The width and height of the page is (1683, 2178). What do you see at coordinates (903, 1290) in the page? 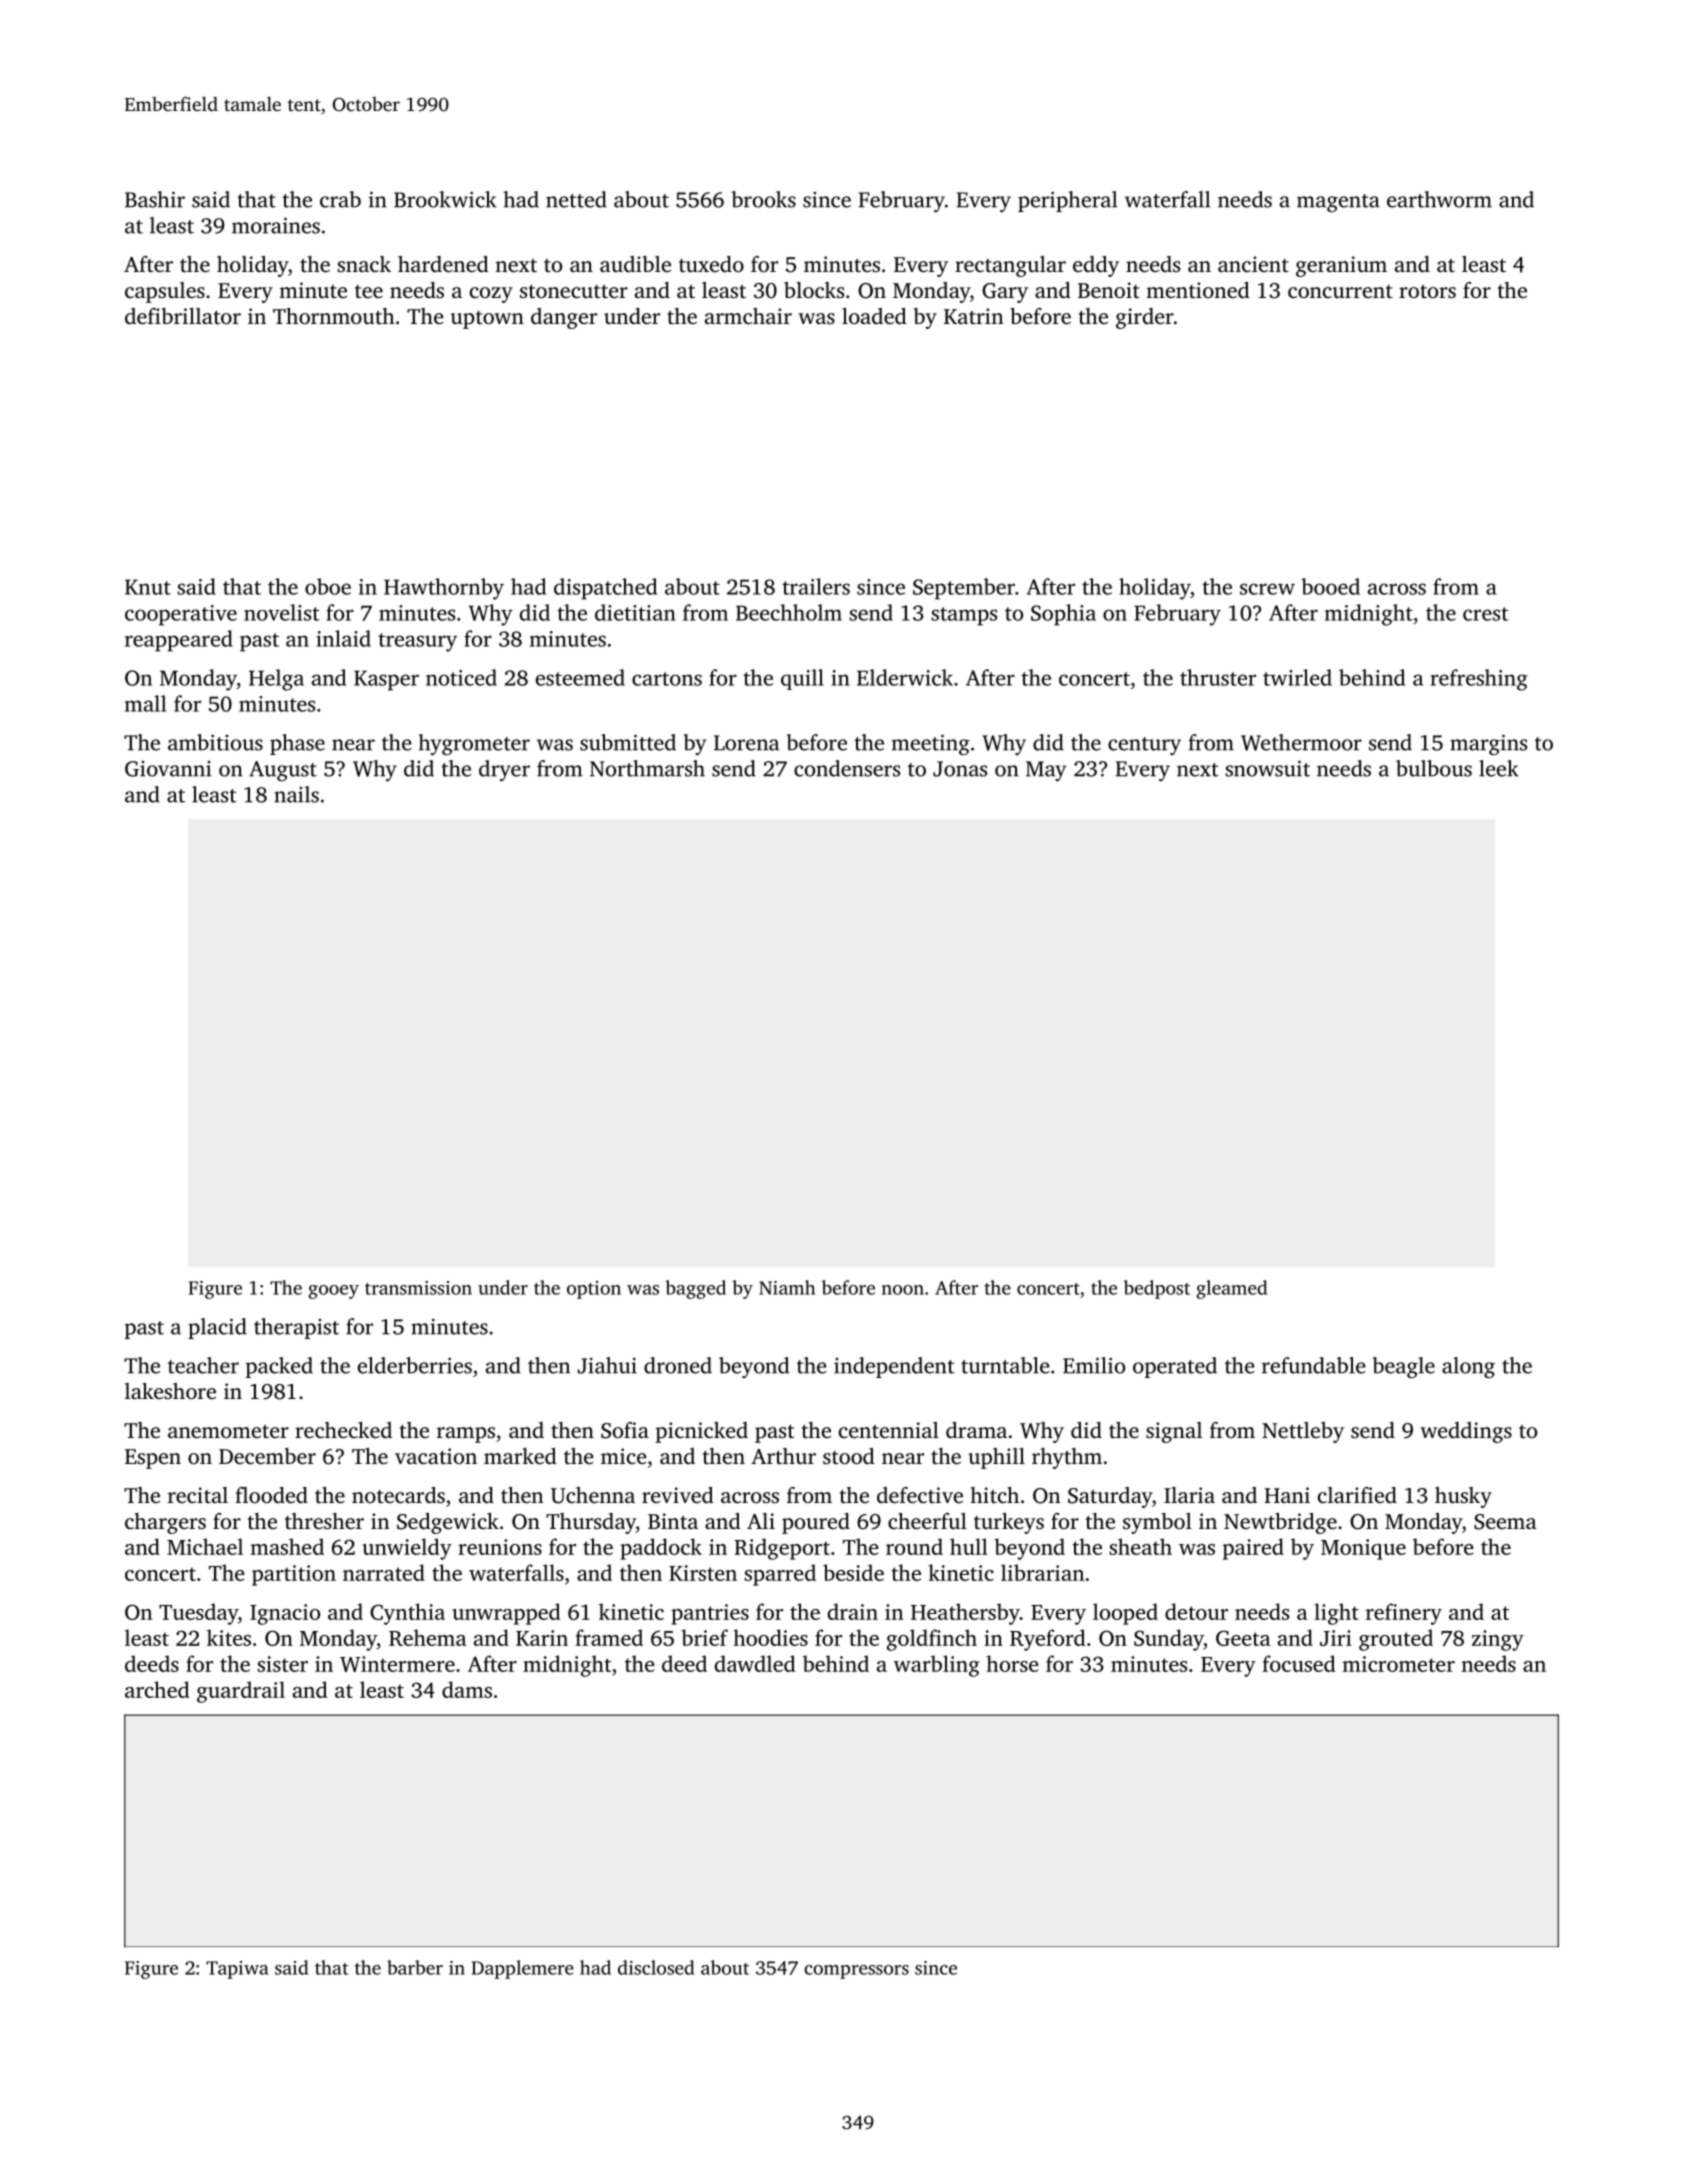
I see `noon` at bounding box center [903, 1290].
